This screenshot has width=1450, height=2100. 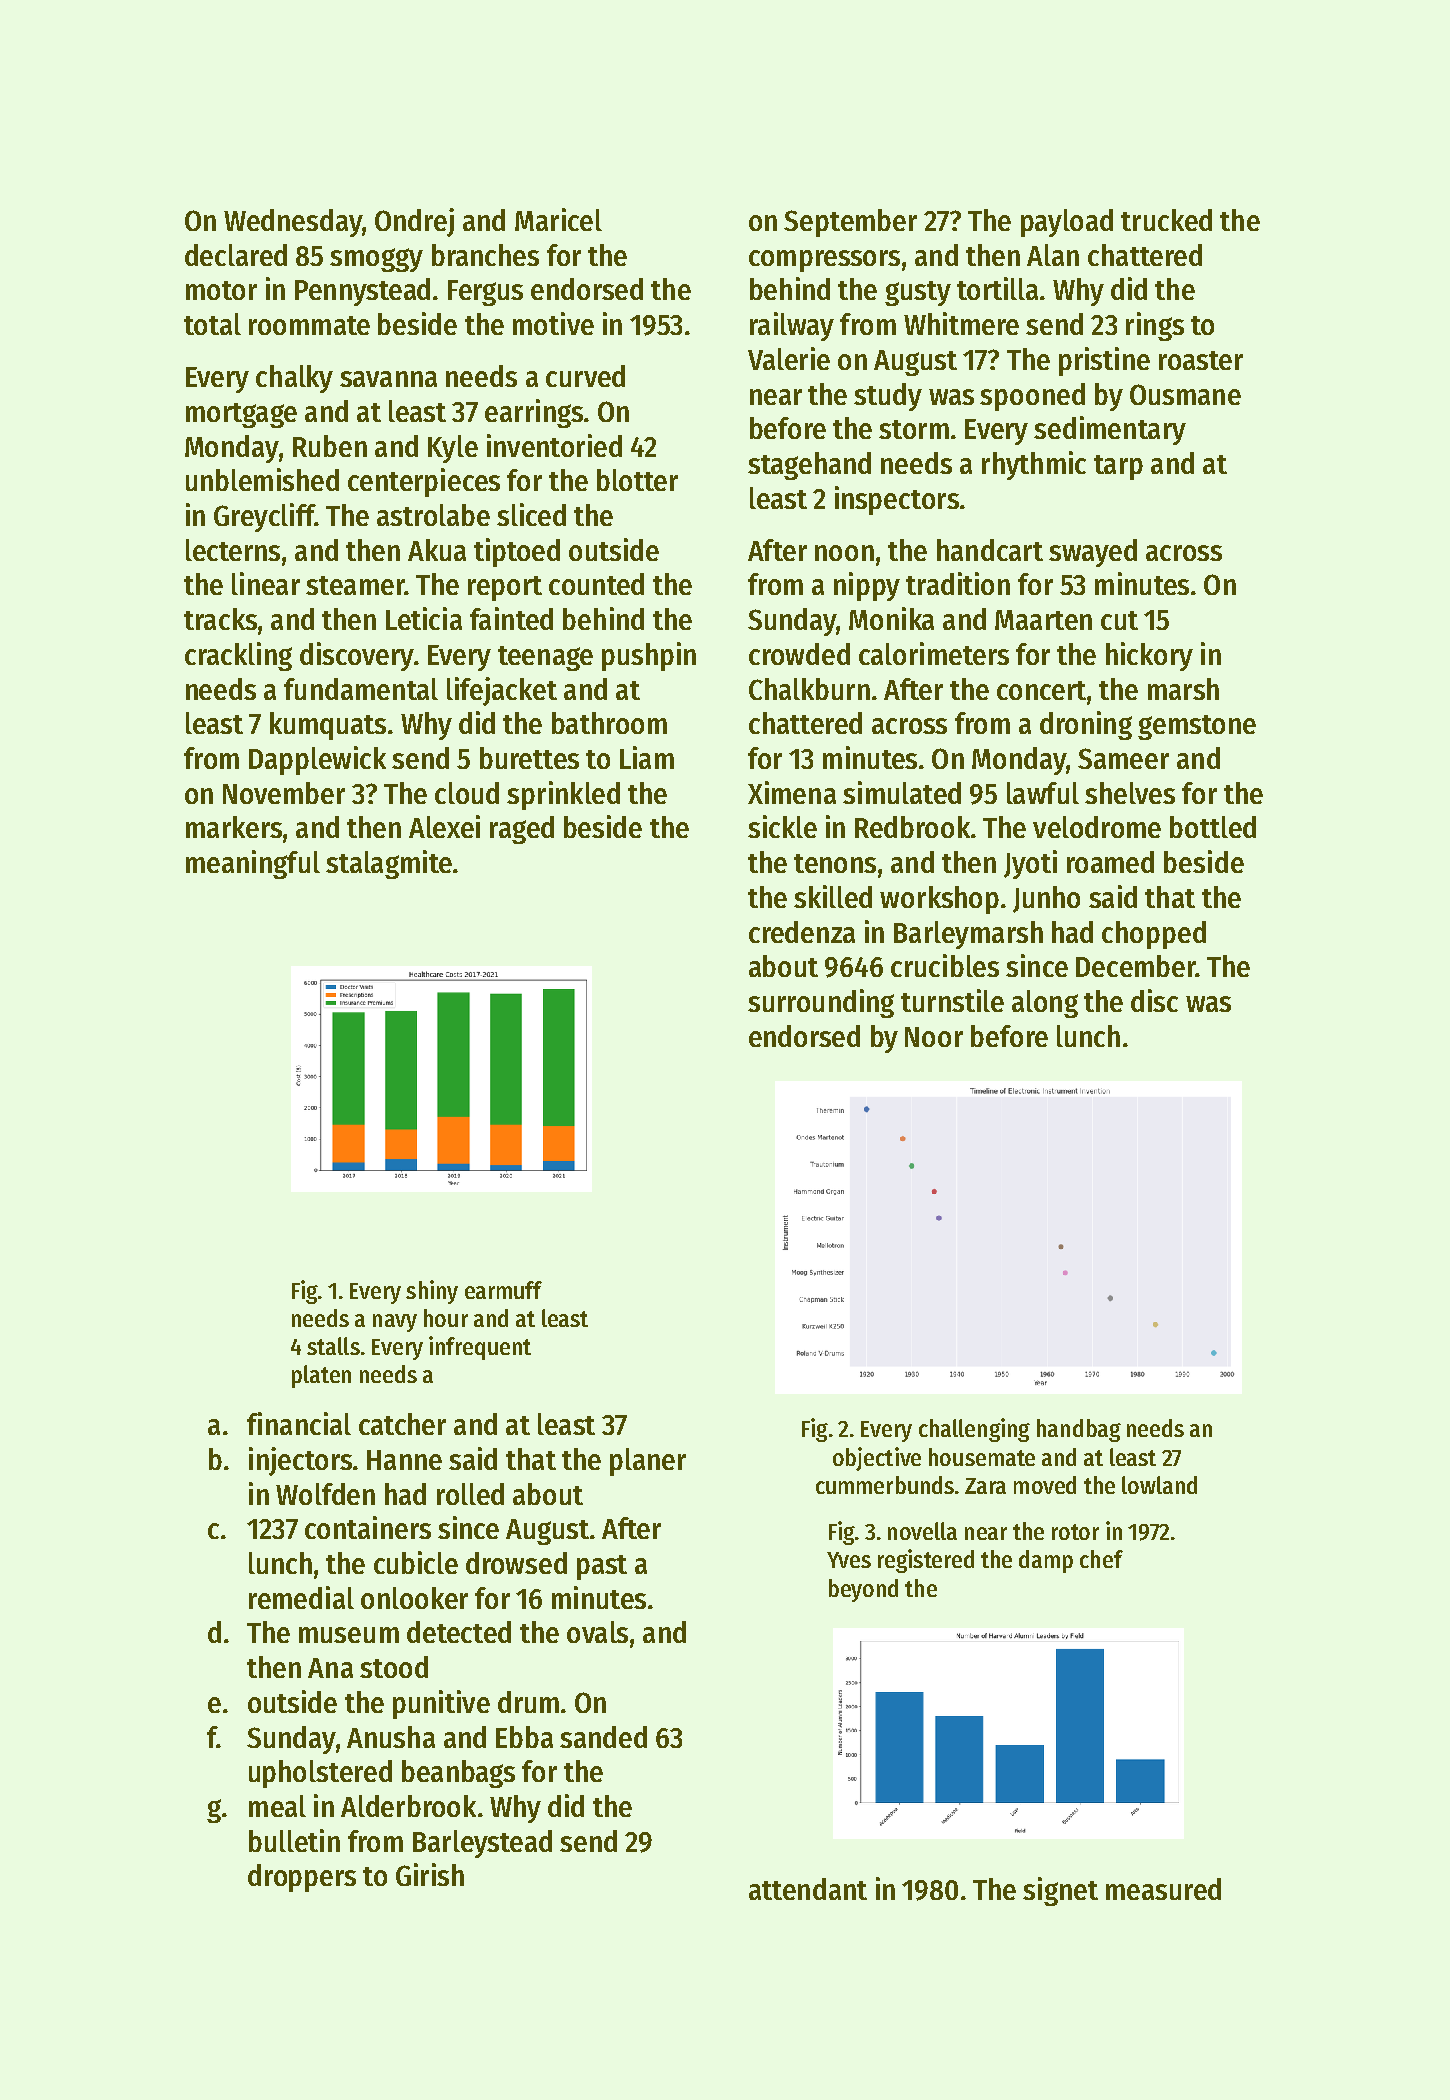 I want to click on objective, so click(x=877, y=1459).
